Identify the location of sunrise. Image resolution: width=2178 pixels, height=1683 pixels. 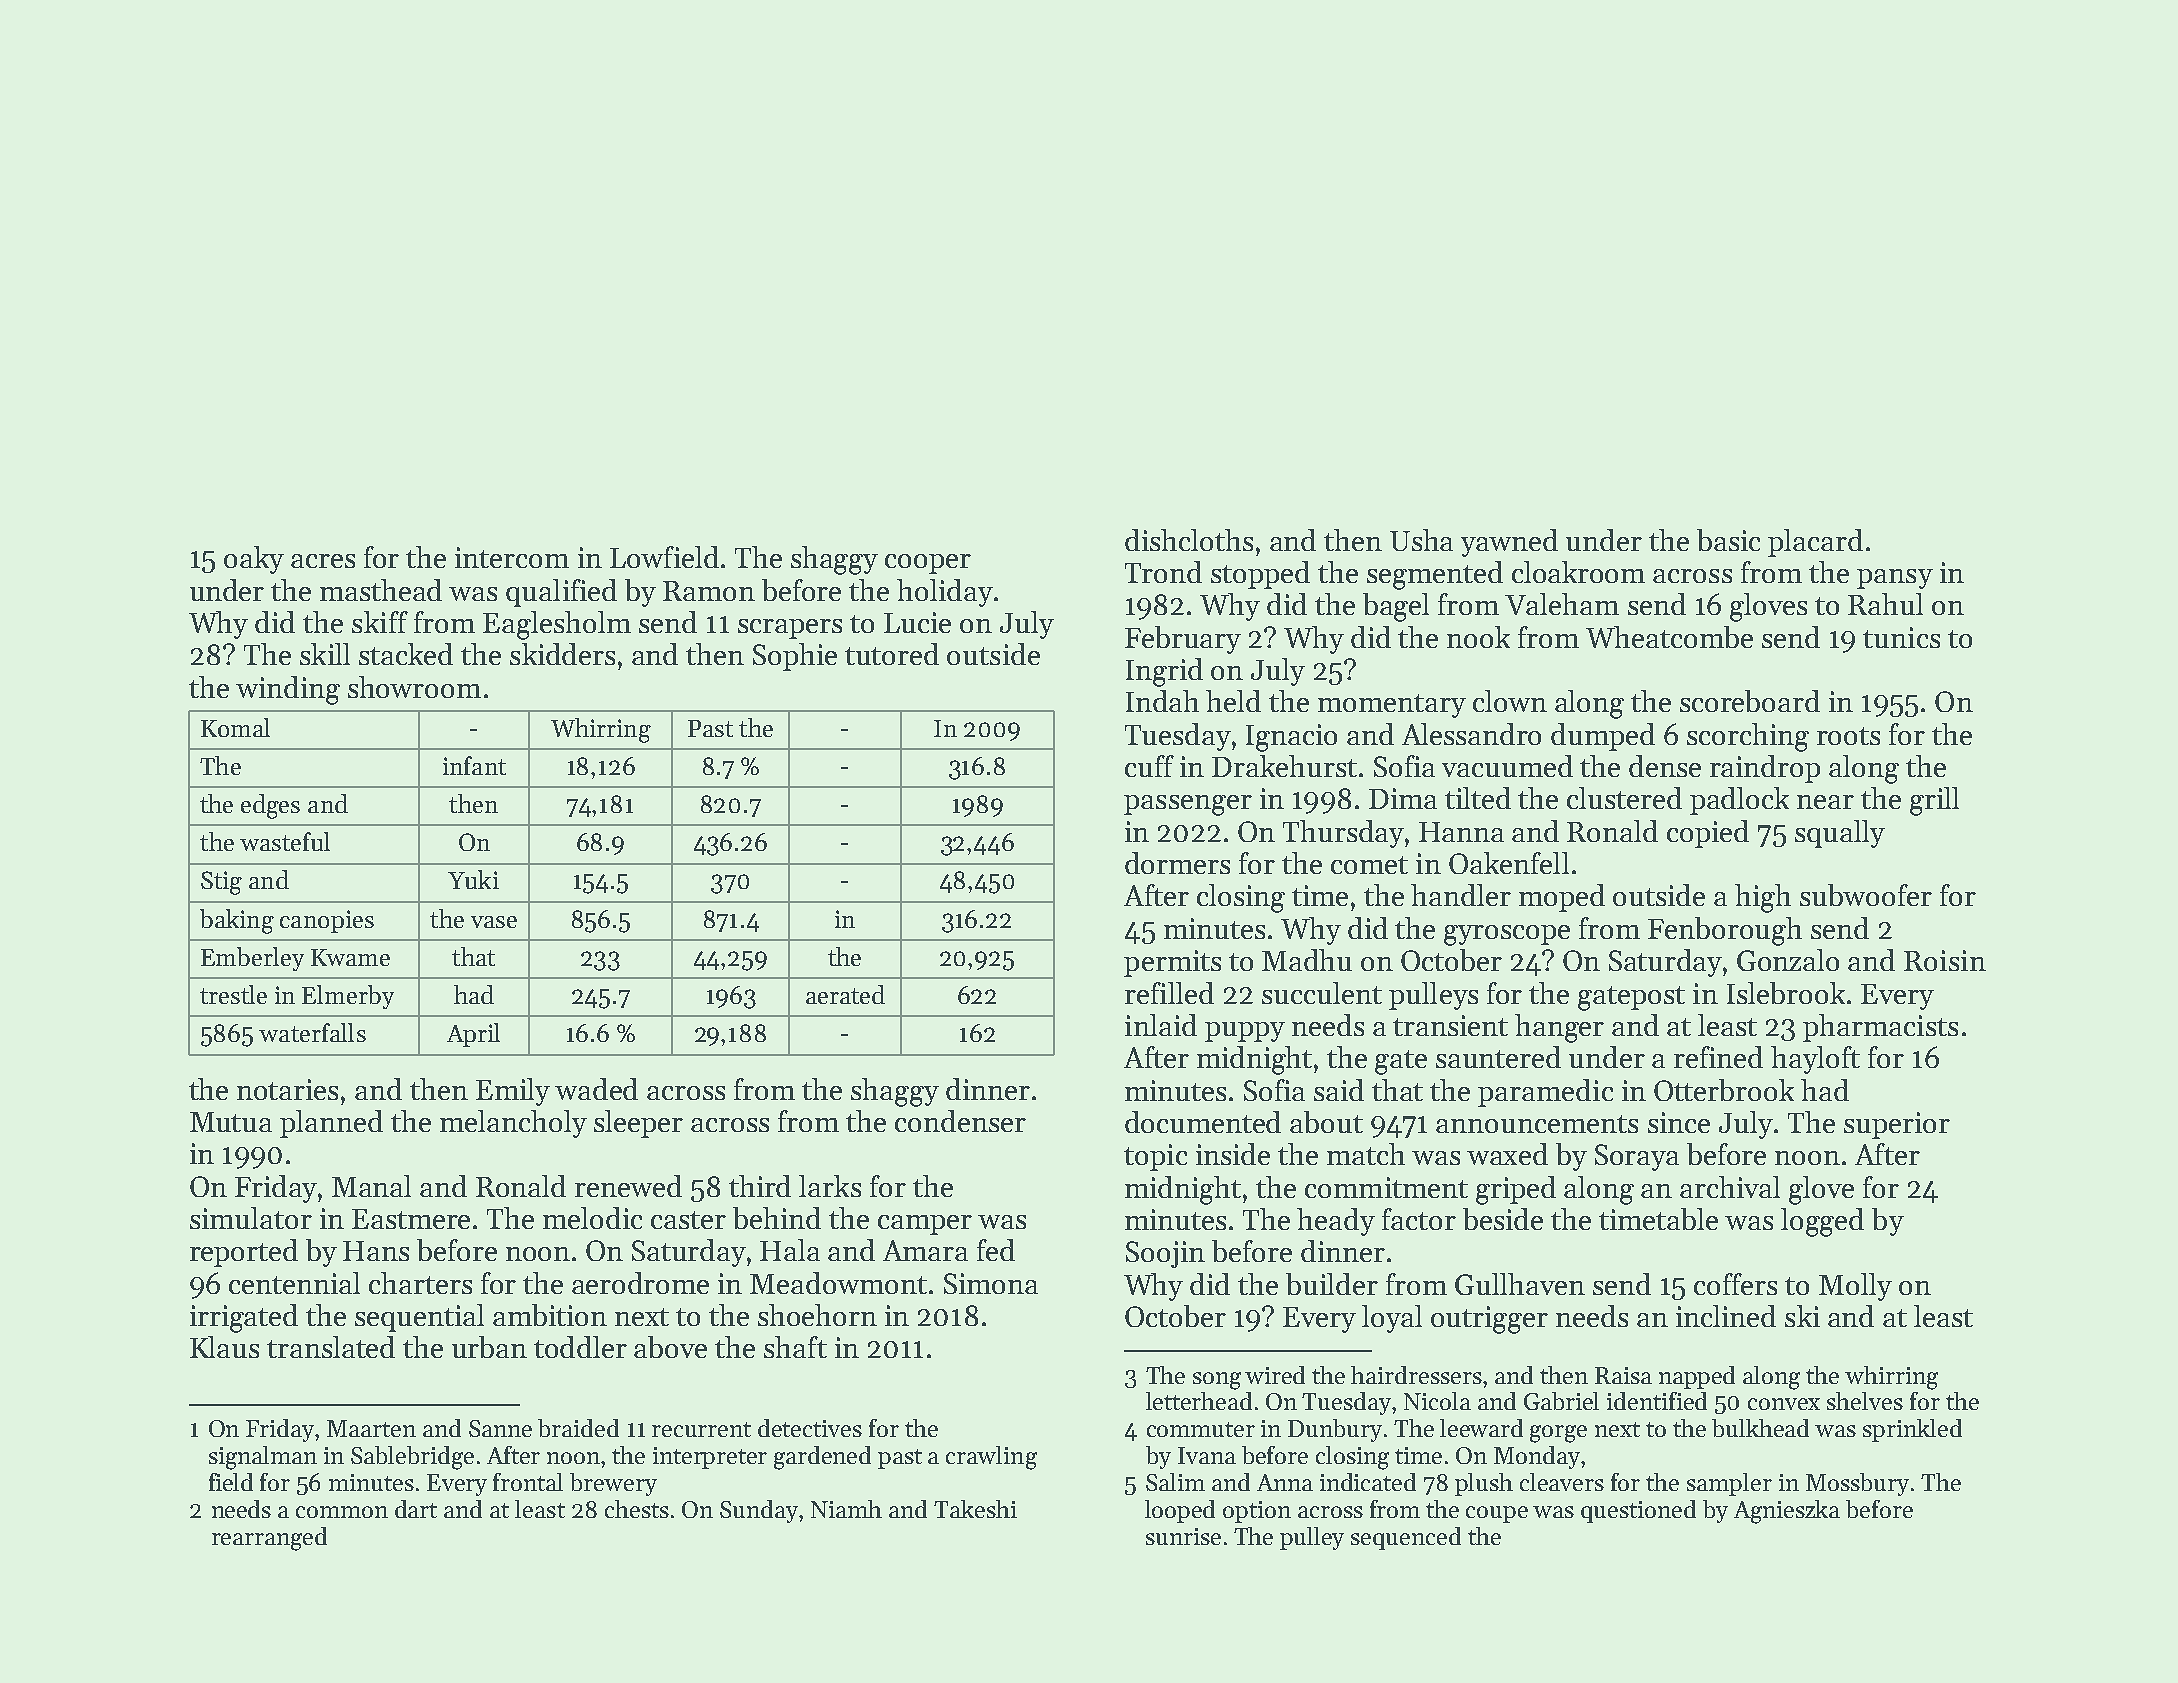
(1183, 1536).
